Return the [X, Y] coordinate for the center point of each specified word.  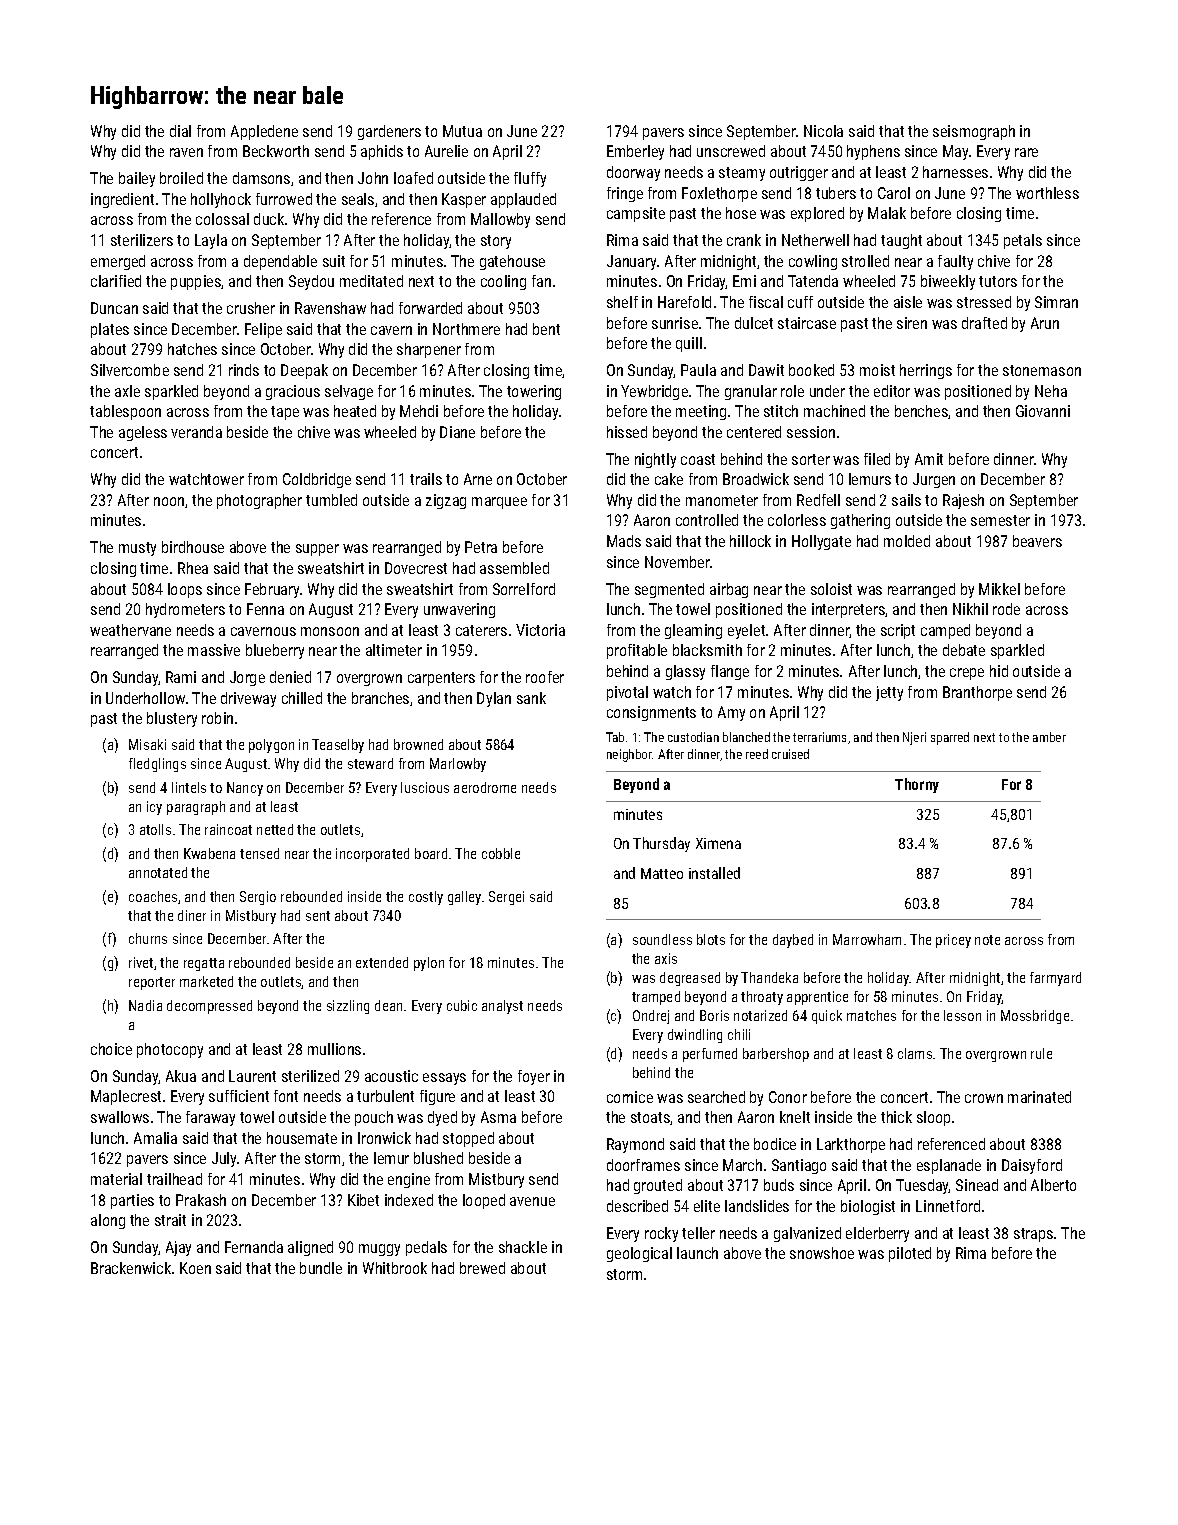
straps [1033, 1235]
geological [639, 1254]
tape [285, 413]
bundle [321, 1268]
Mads [624, 541]
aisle [908, 302]
